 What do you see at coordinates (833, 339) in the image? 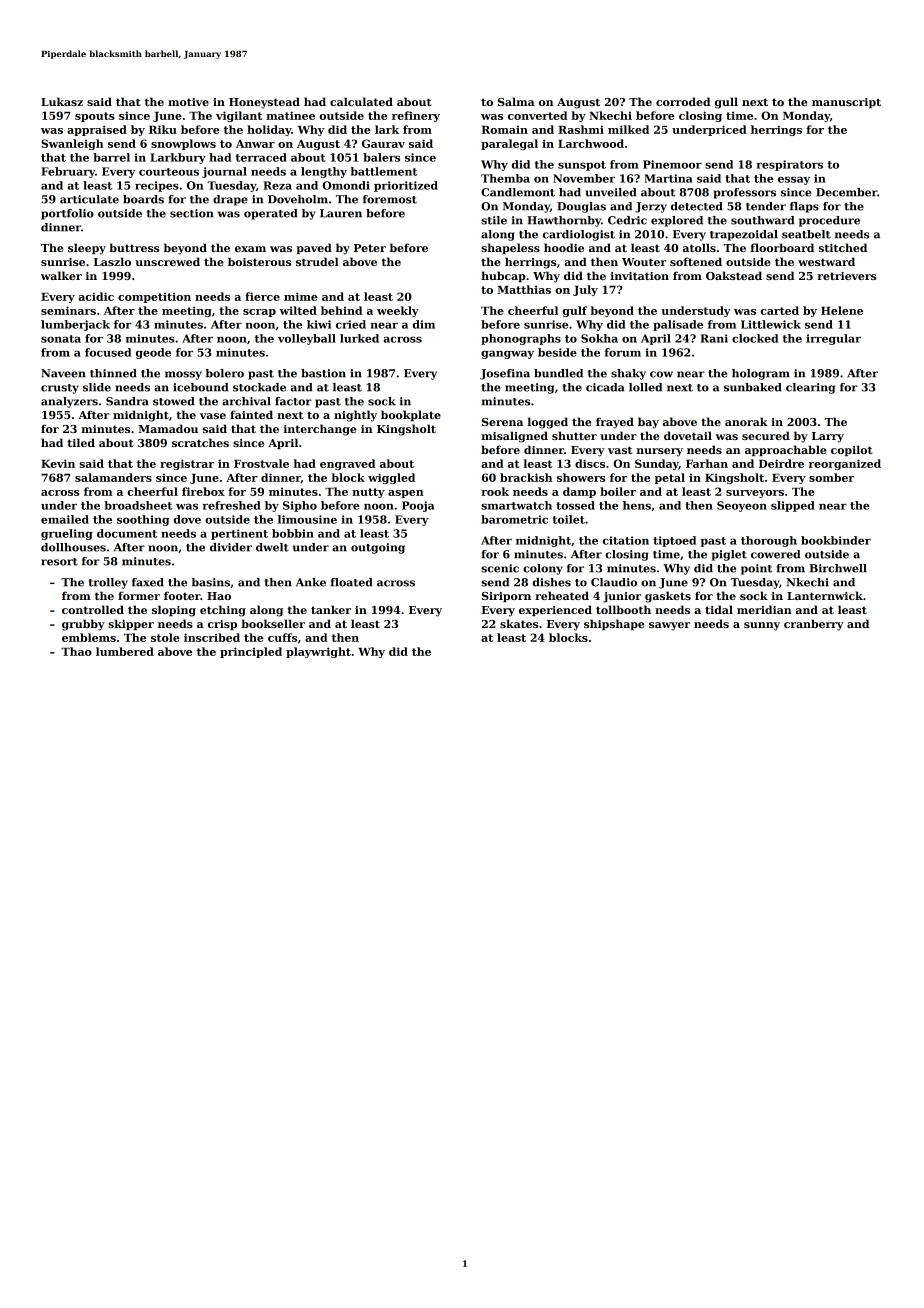
I see `irregular` at bounding box center [833, 339].
